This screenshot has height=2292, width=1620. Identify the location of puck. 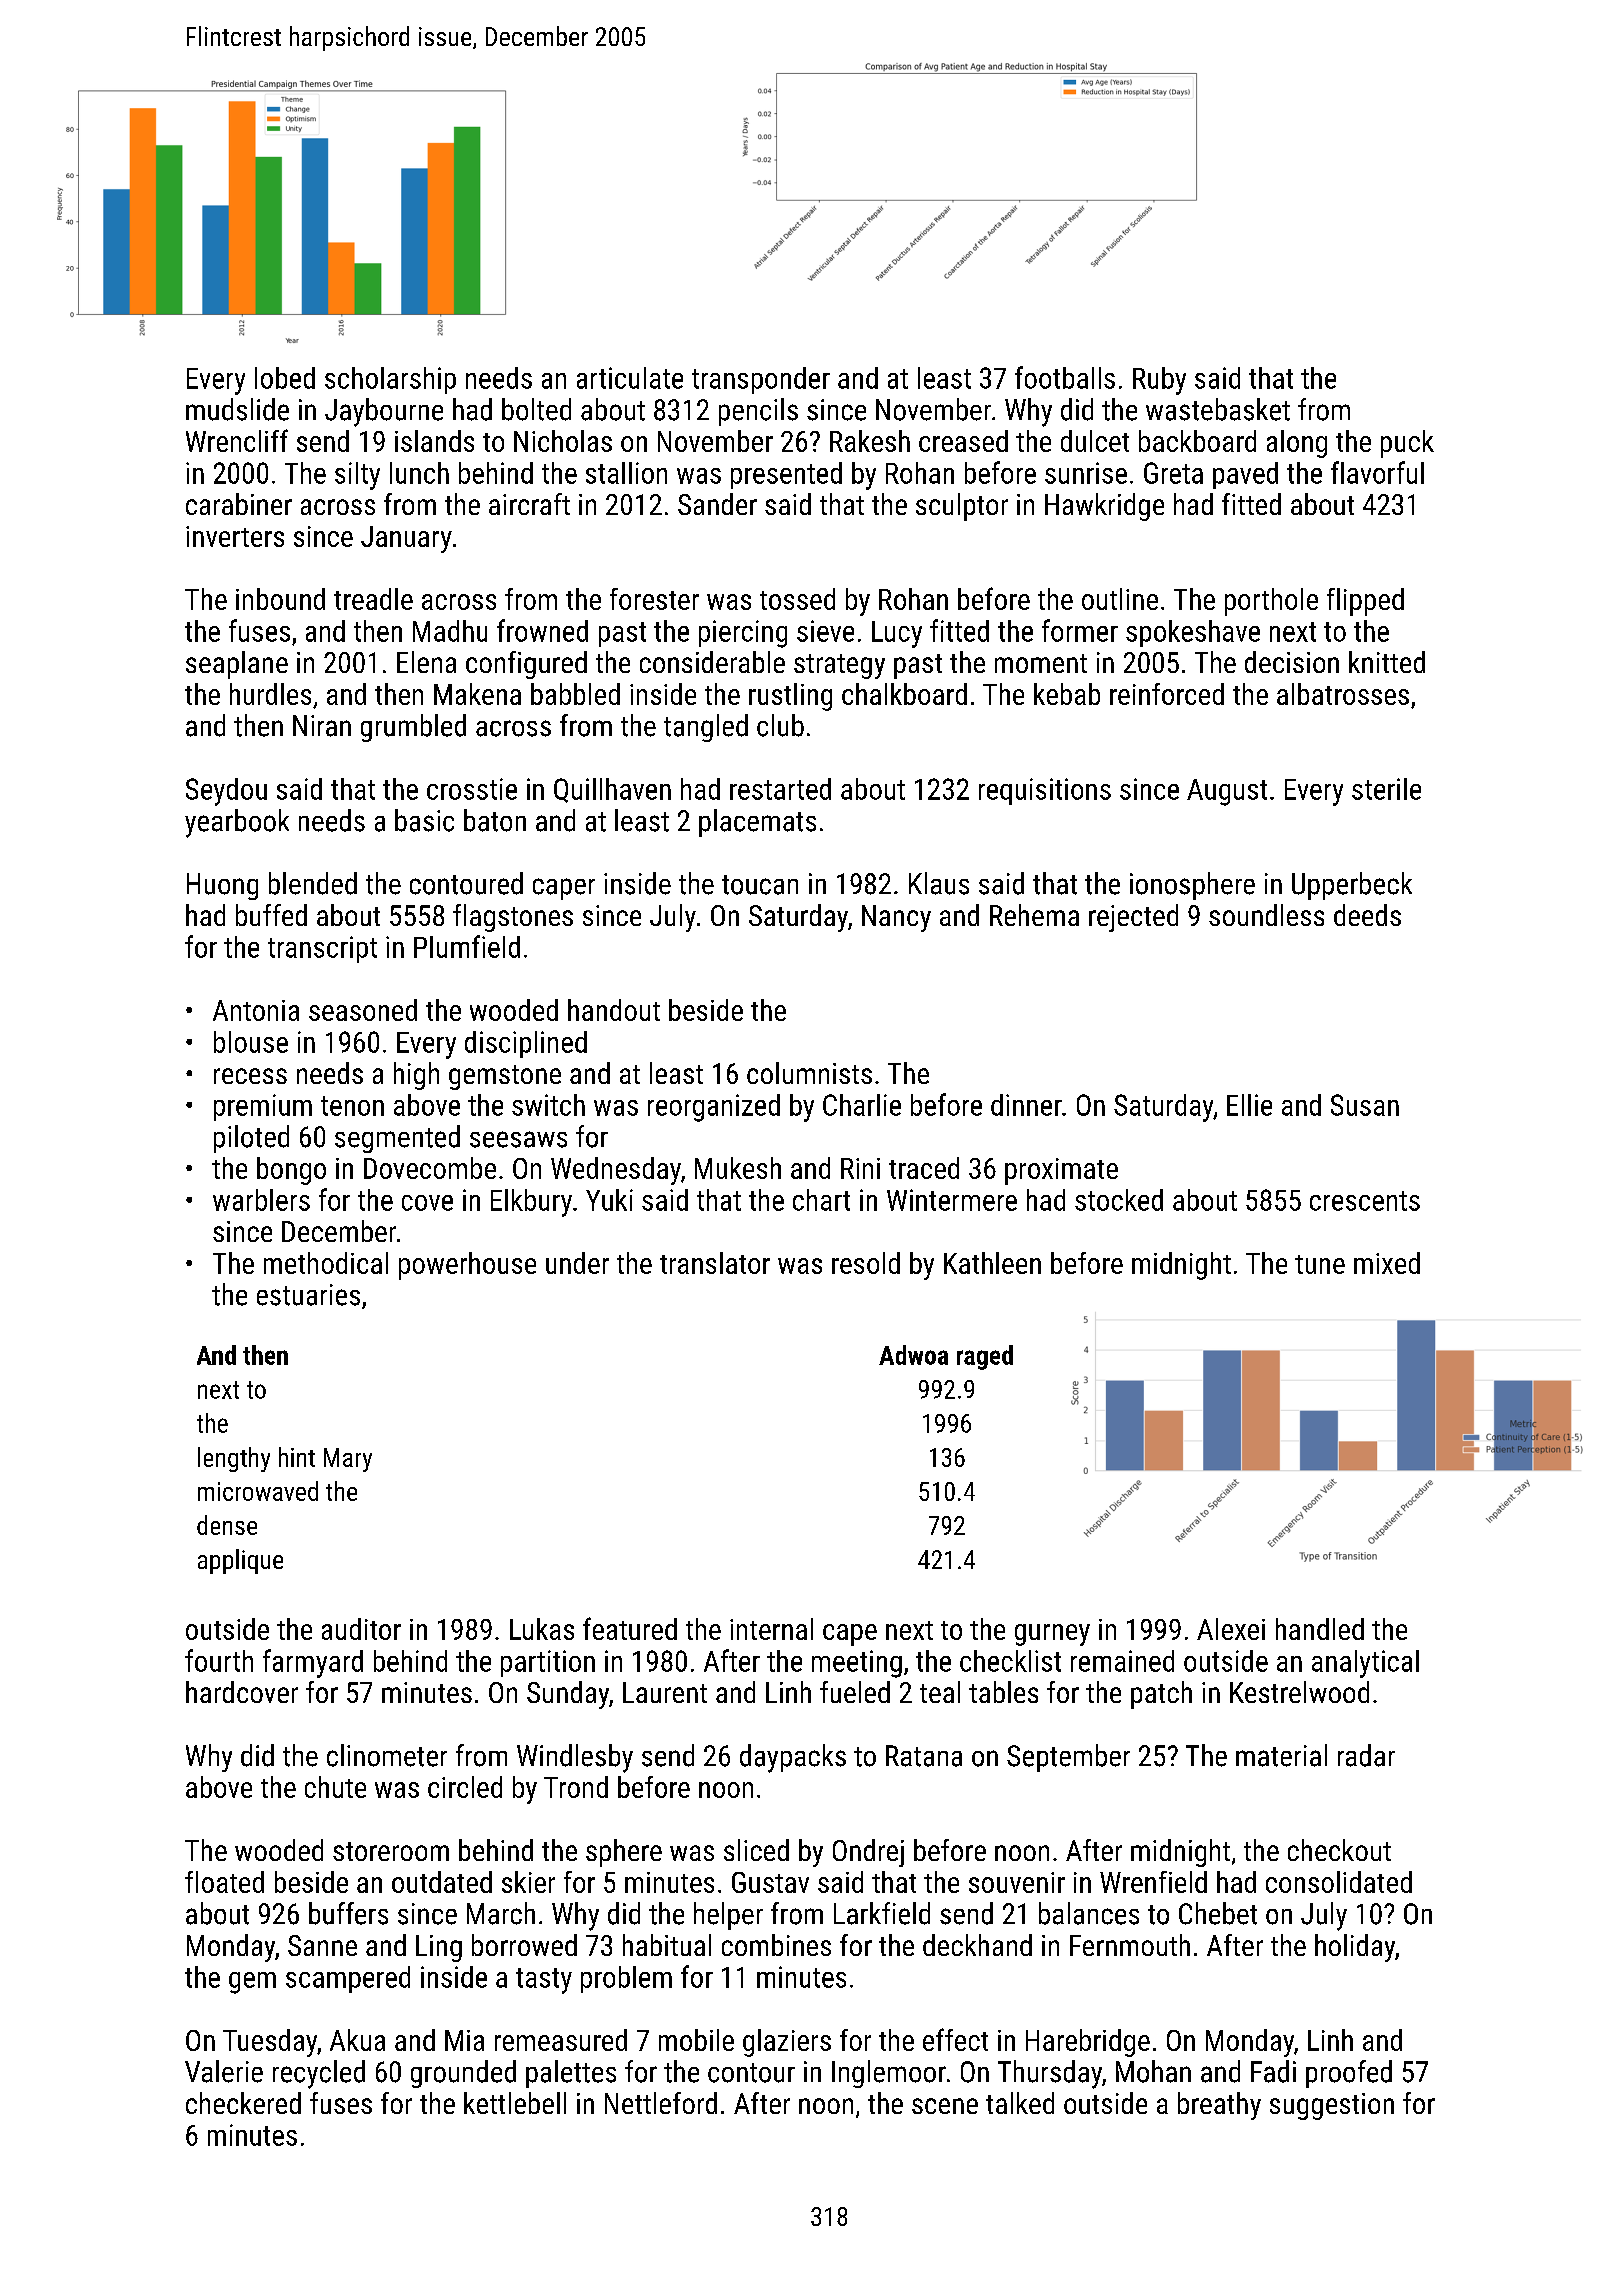
(1407, 444).
